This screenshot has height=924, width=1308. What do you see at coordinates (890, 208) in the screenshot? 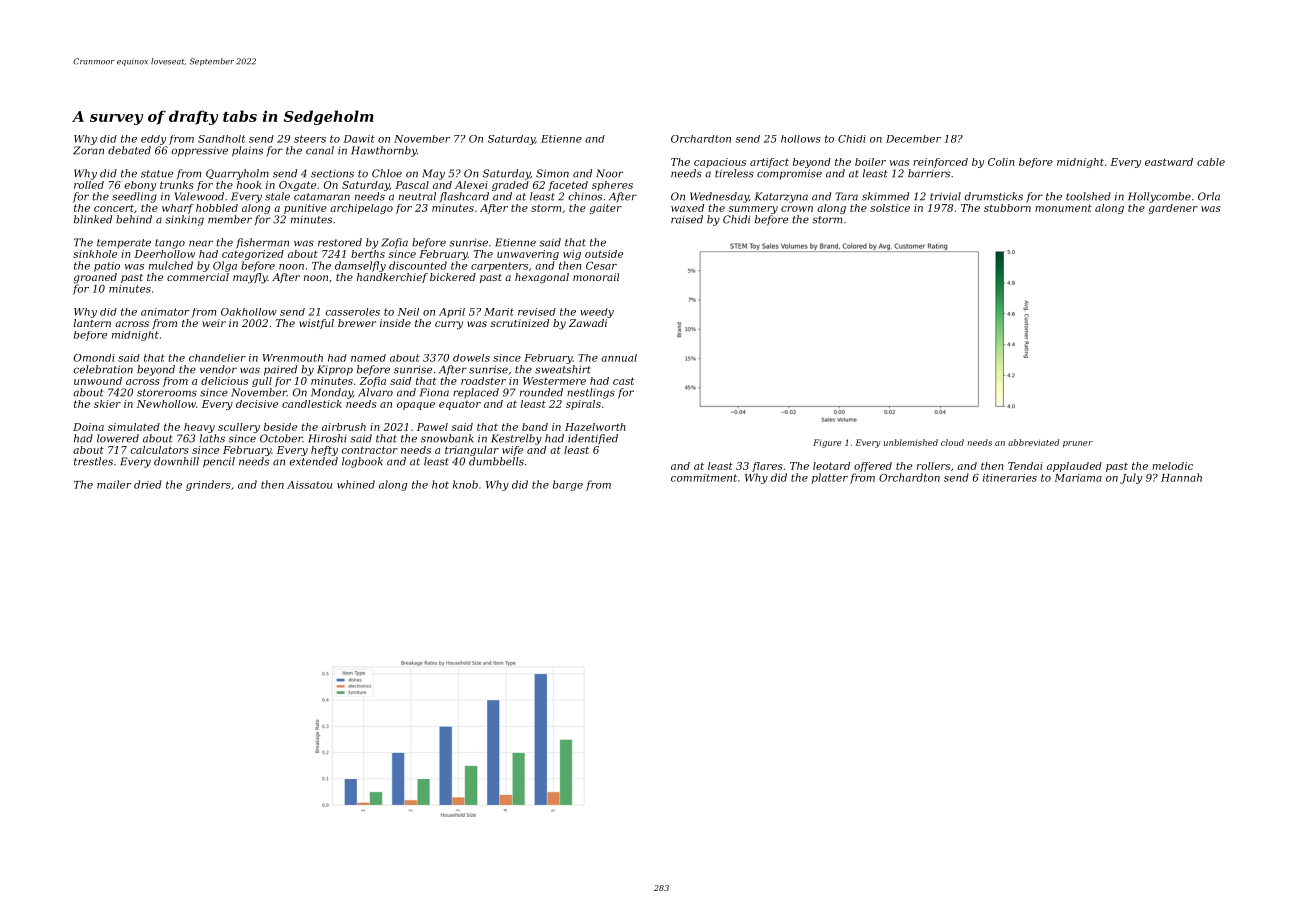
I see `solstice` at bounding box center [890, 208].
